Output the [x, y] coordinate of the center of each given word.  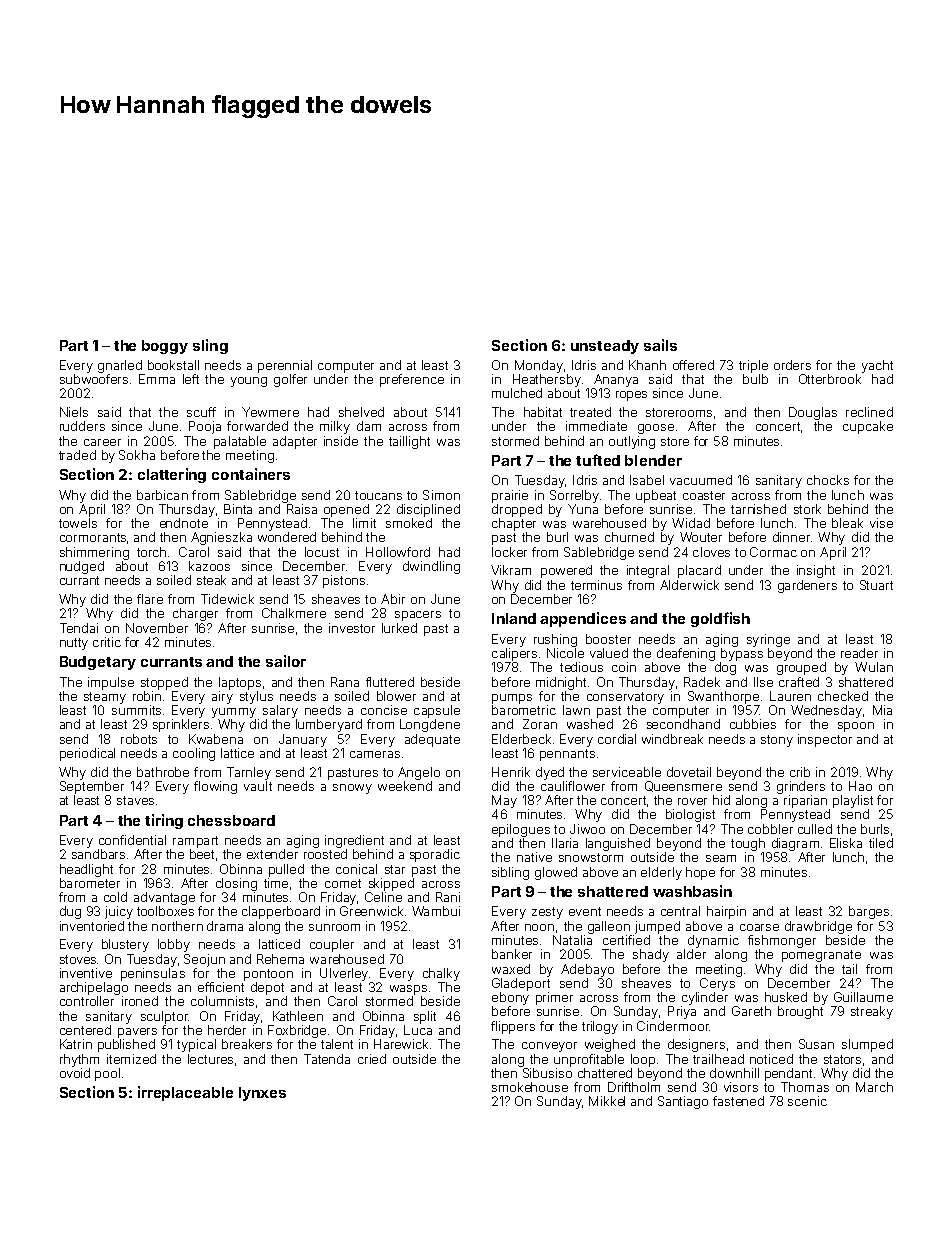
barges [869, 912]
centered [85, 1030]
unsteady [605, 347]
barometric [524, 710]
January [303, 740]
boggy [165, 347]
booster [608, 639]
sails [660, 345]
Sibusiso [547, 1073]
